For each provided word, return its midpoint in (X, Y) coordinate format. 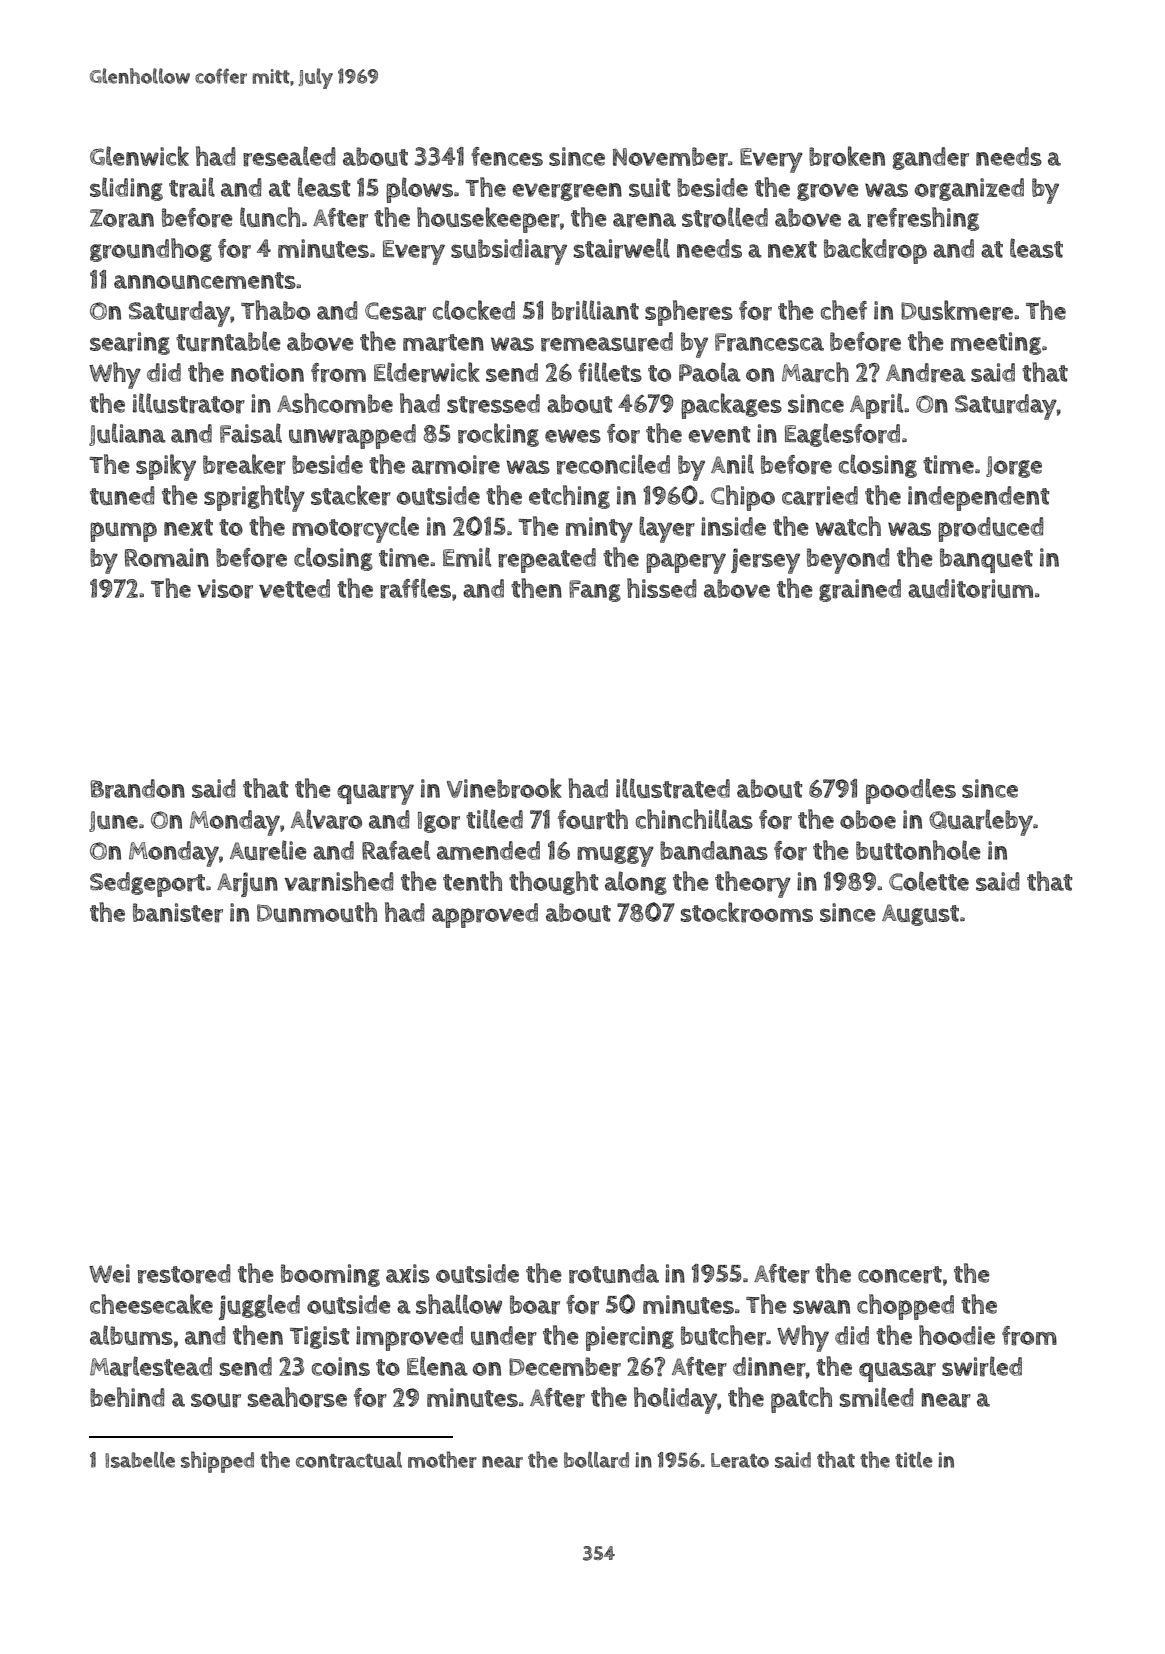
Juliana (127, 434)
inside (733, 526)
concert (900, 1275)
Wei (109, 1273)
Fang (595, 591)
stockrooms (747, 912)
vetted (294, 588)
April (876, 406)
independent (978, 498)
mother (442, 1459)
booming (330, 1275)
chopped (905, 1307)
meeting (996, 343)
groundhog (151, 250)
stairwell (622, 248)
